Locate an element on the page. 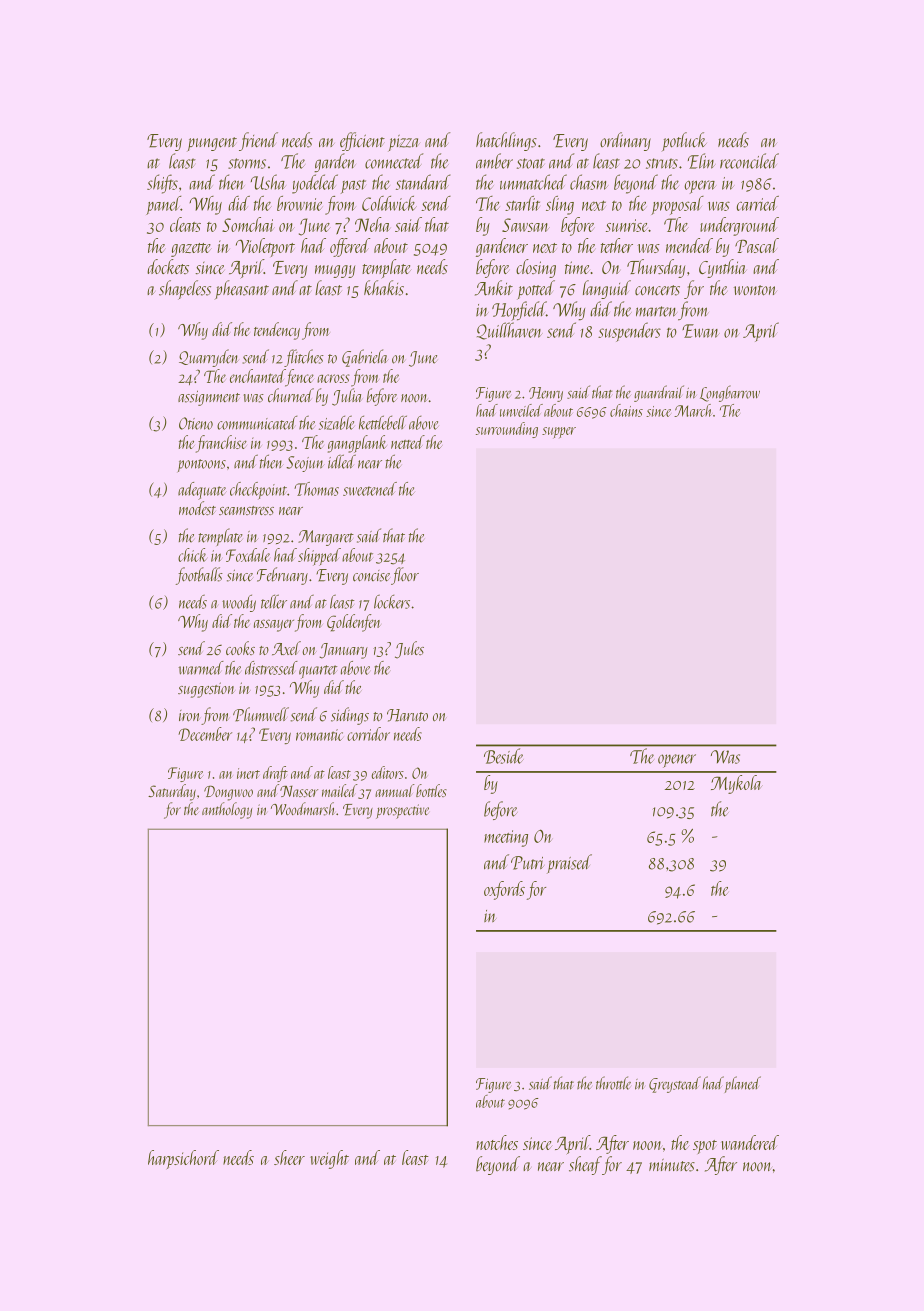  reconciled is located at coordinates (749, 161).
